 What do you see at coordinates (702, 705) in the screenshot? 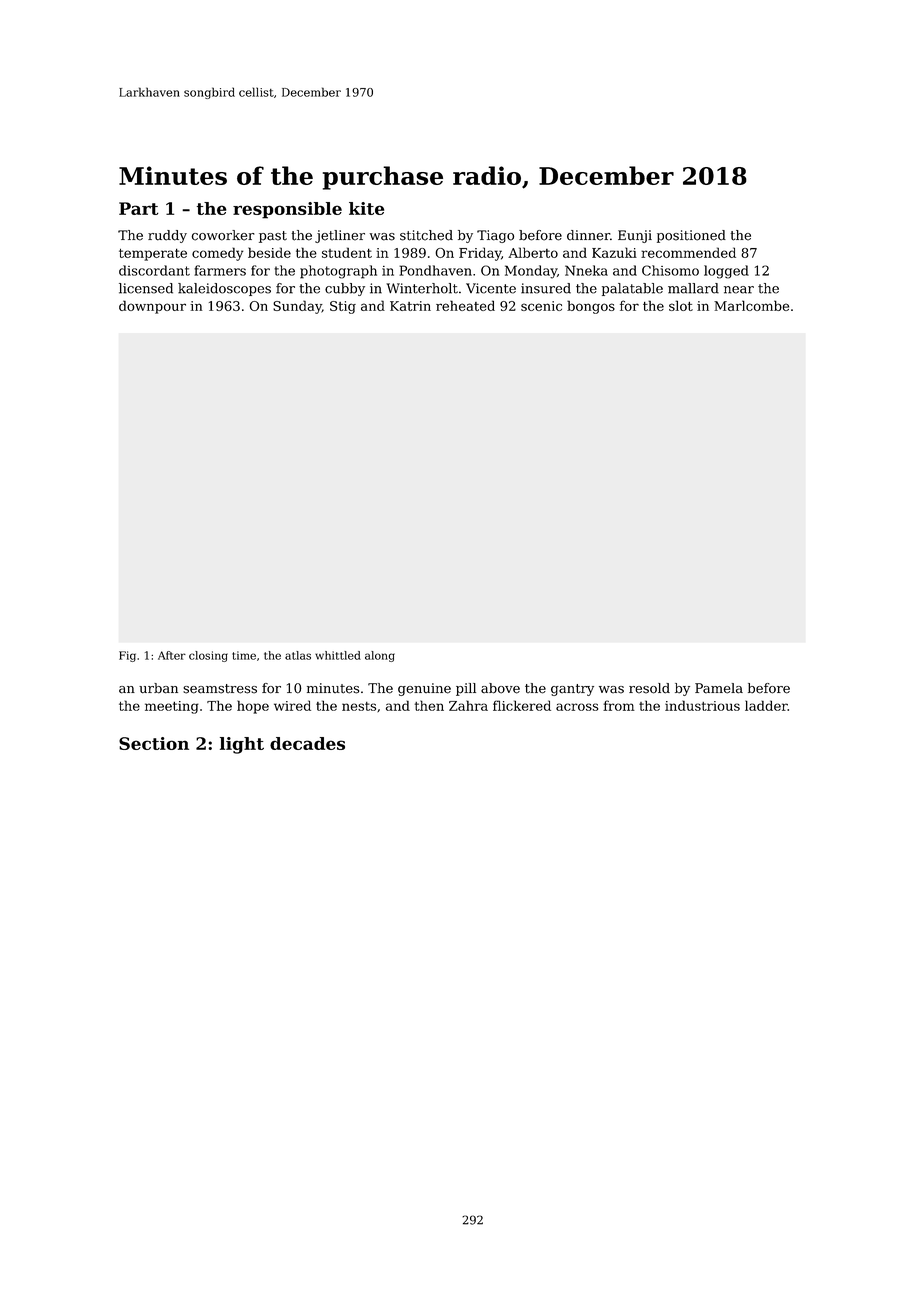
I see `industrious` at bounding box center [702, 705].
